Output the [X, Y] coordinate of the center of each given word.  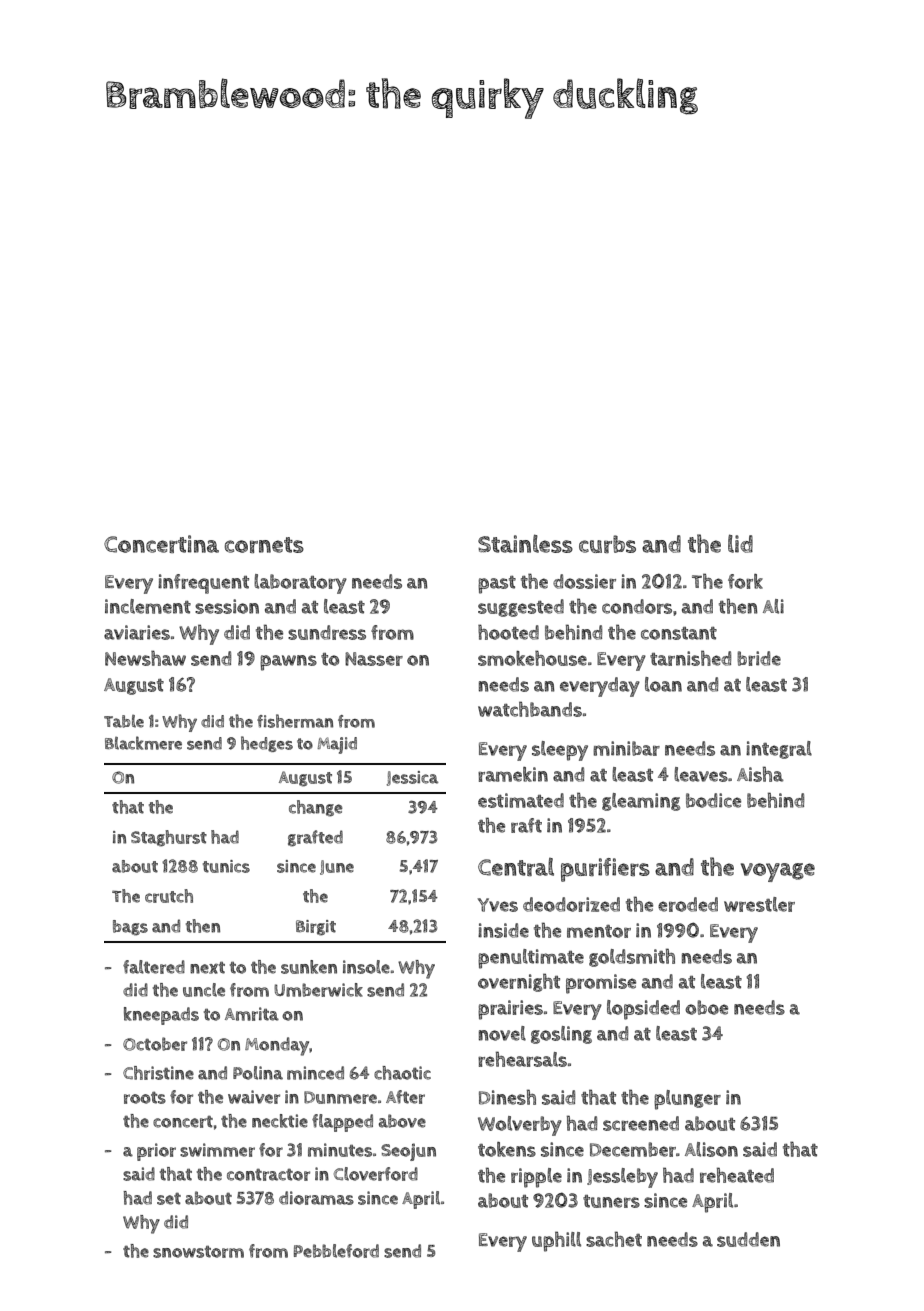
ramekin [513, 774]
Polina [258, 1073]
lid [740, 543]
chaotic [402, 1073]
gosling [561, 1035]
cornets [264, 545]
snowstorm [198, 1252]
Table [124, 721]
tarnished [690, 658]
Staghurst [169, 838]
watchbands [530, 709]
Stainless [525, 543]
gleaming [641, 802]
